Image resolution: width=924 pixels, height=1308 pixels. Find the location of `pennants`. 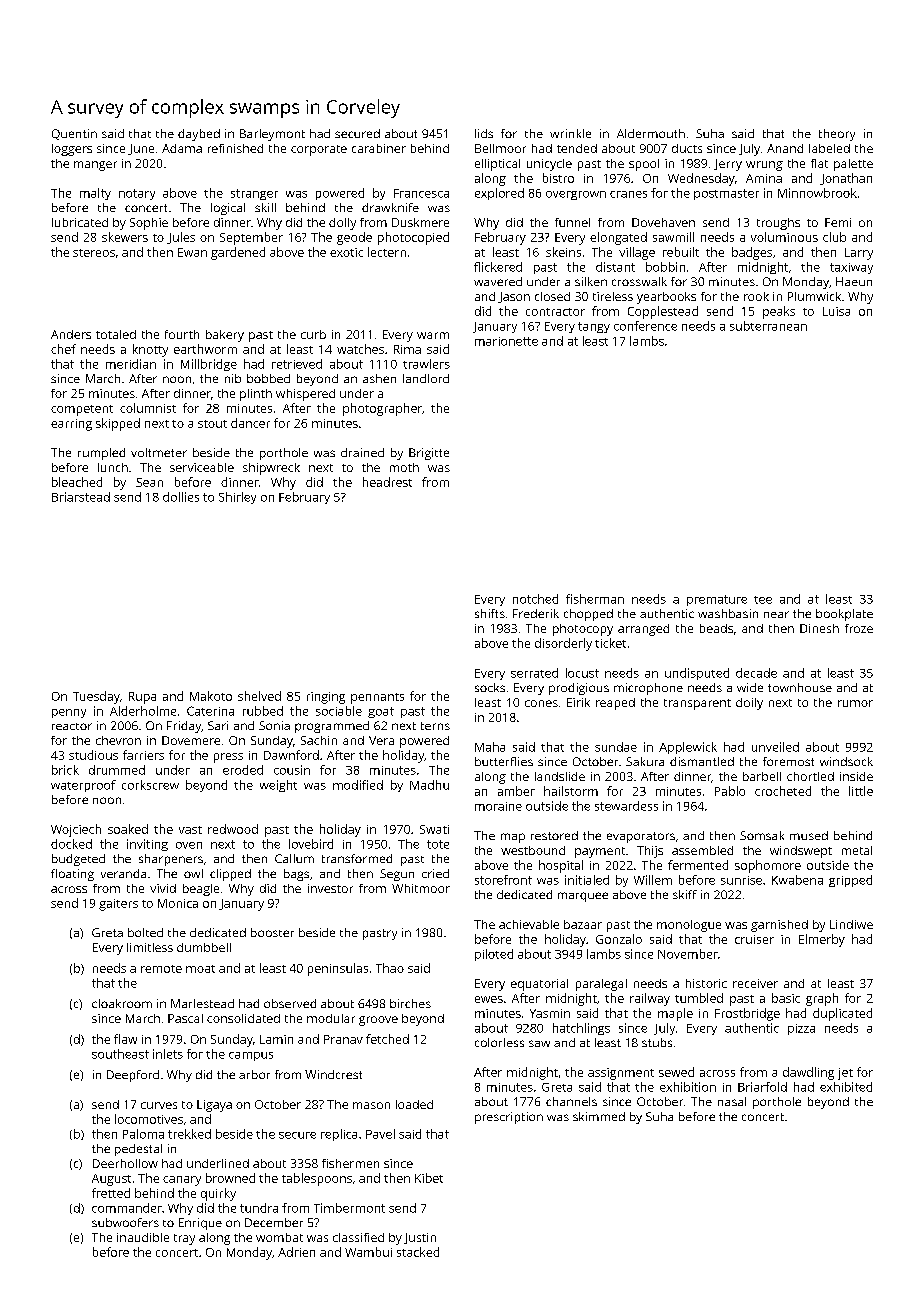

pennants is located at coordinates (377, 698).
